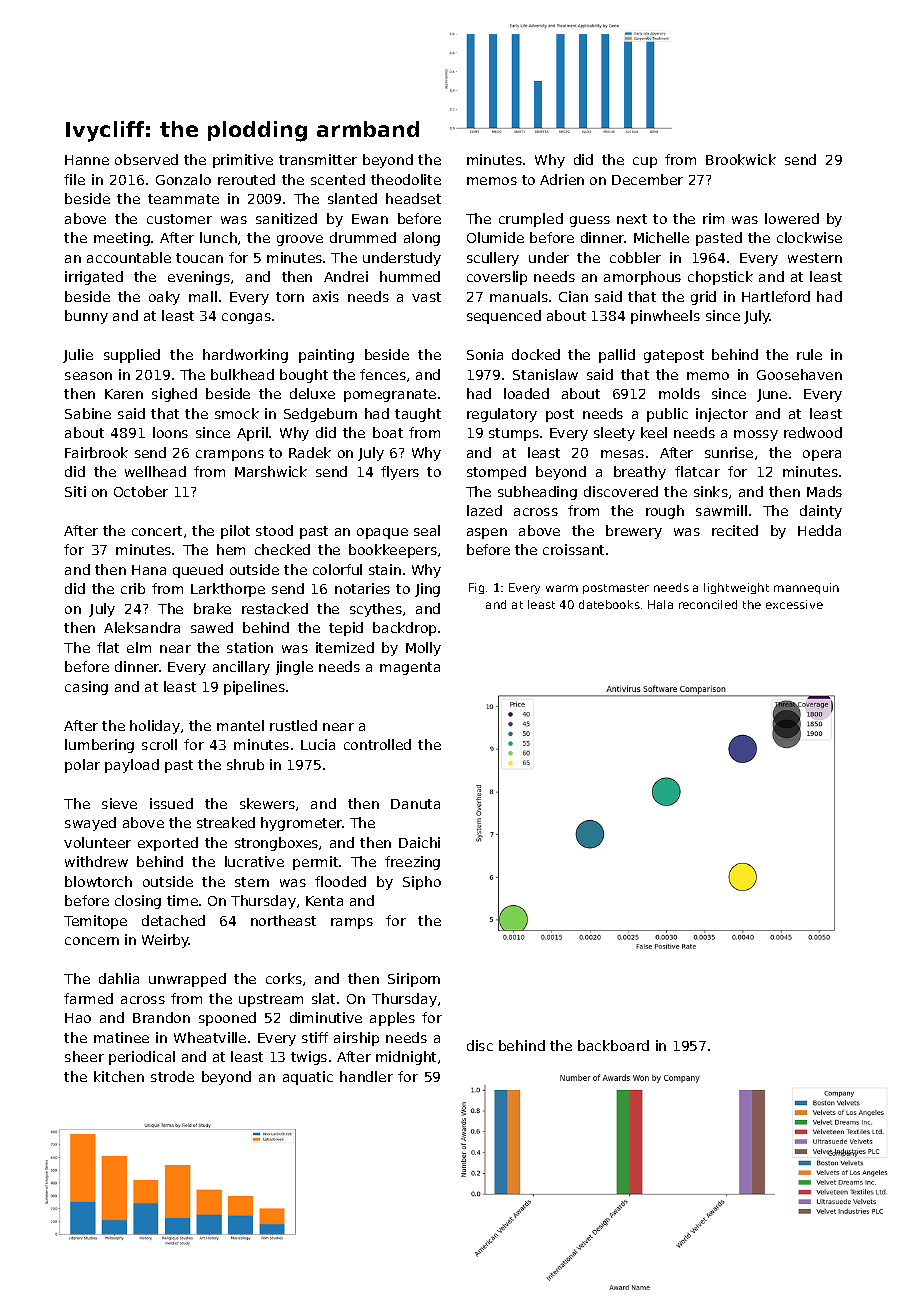 Image resolution: width=908 pixels, height=1316 pixels. What do you see at coordinates (119, 1076) in the screenshot?
I see `kitchen` at bounding box center [119, 1076].
